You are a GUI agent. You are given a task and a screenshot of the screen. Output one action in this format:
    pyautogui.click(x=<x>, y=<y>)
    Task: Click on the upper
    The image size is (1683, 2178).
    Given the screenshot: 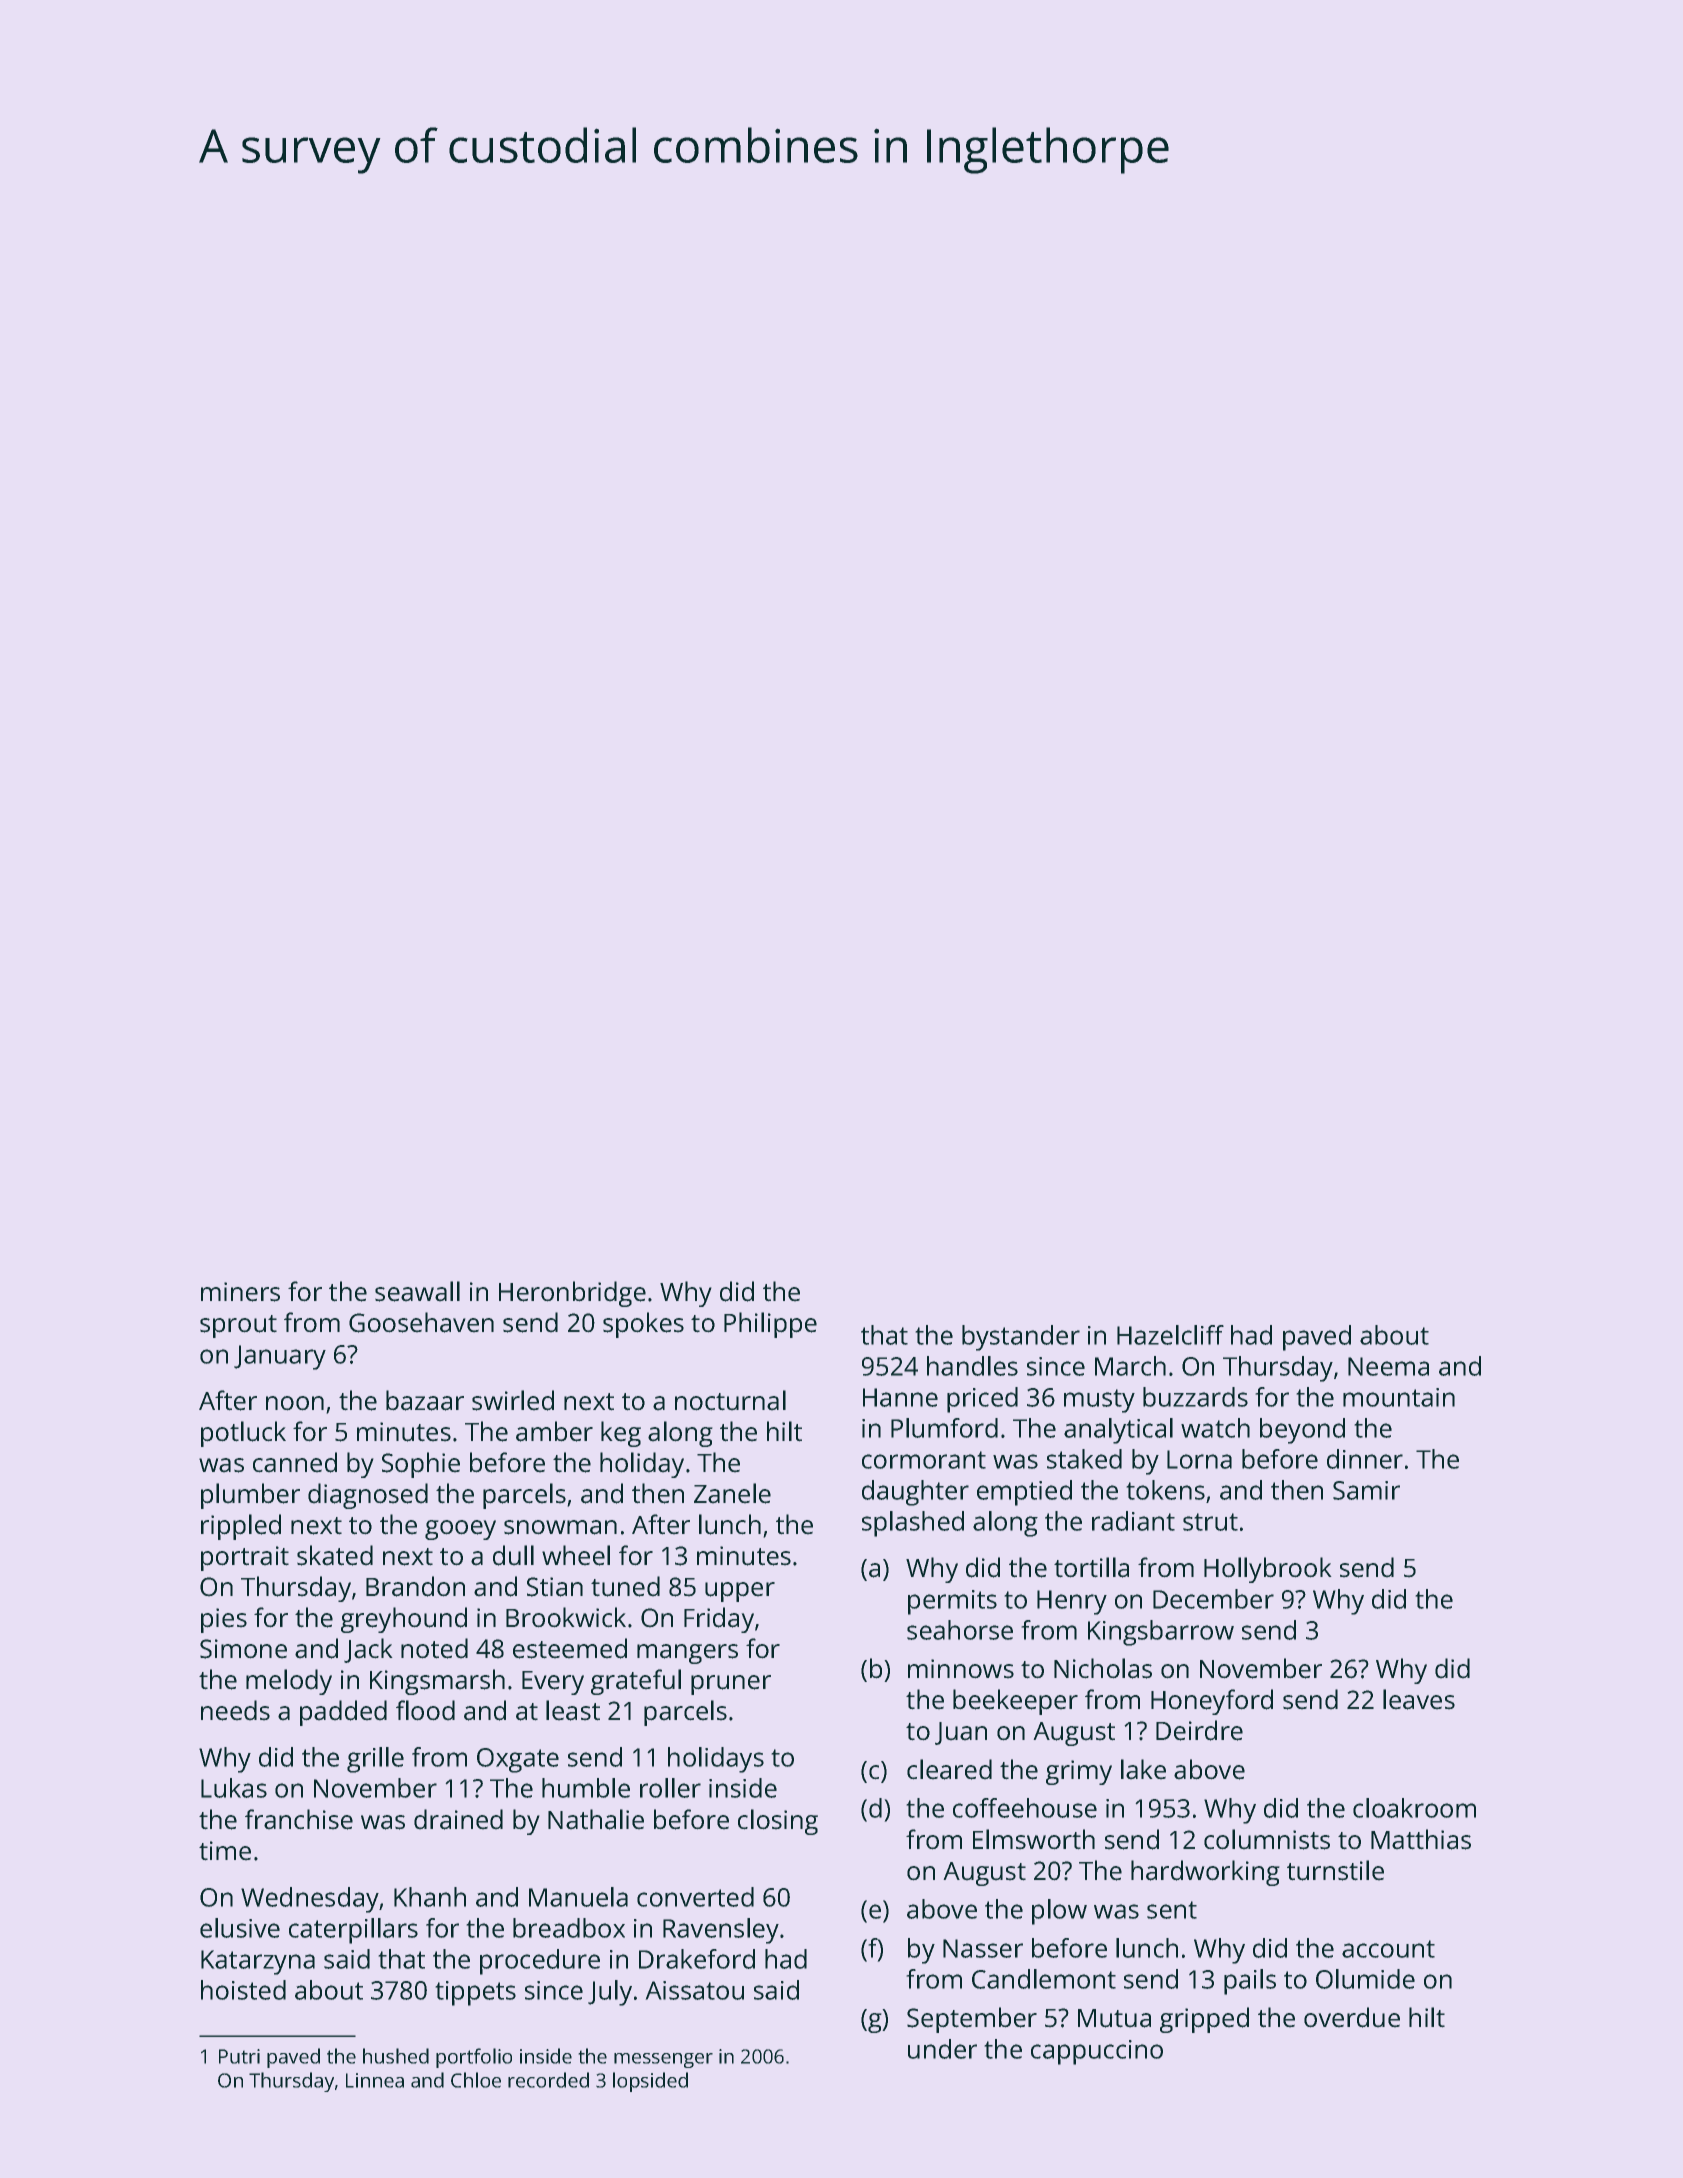 What is the action you would take?
    pyautogui.click(x=740, y=1592)
